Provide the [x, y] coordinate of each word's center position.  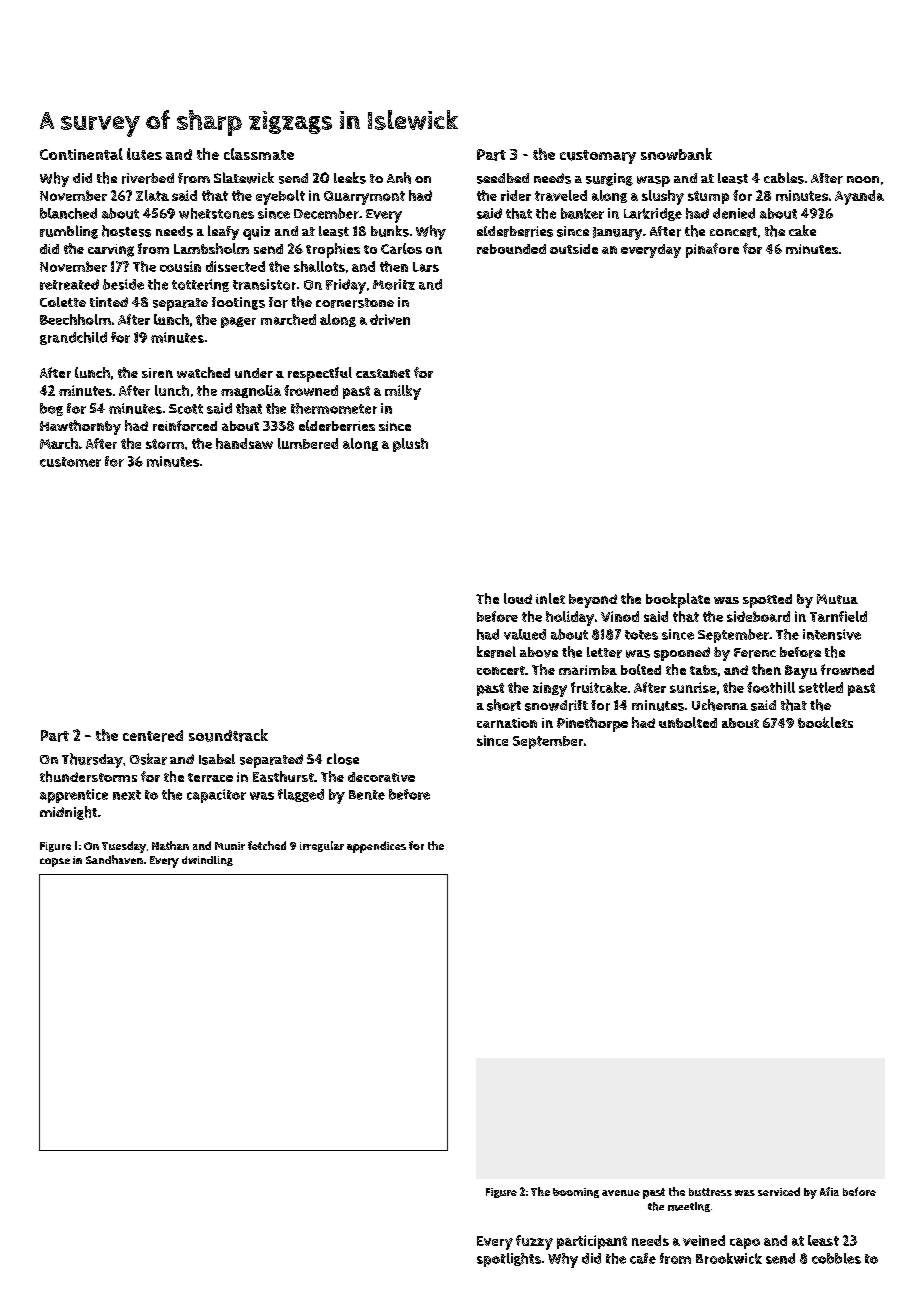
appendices [376, 847]
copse [55, 862]
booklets [825, 722]
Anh [399, 178]
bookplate [678, 600]
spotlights [509, 1260]
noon [863, 179]
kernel [496, 652]
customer [70, 462]
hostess [126, 231]
